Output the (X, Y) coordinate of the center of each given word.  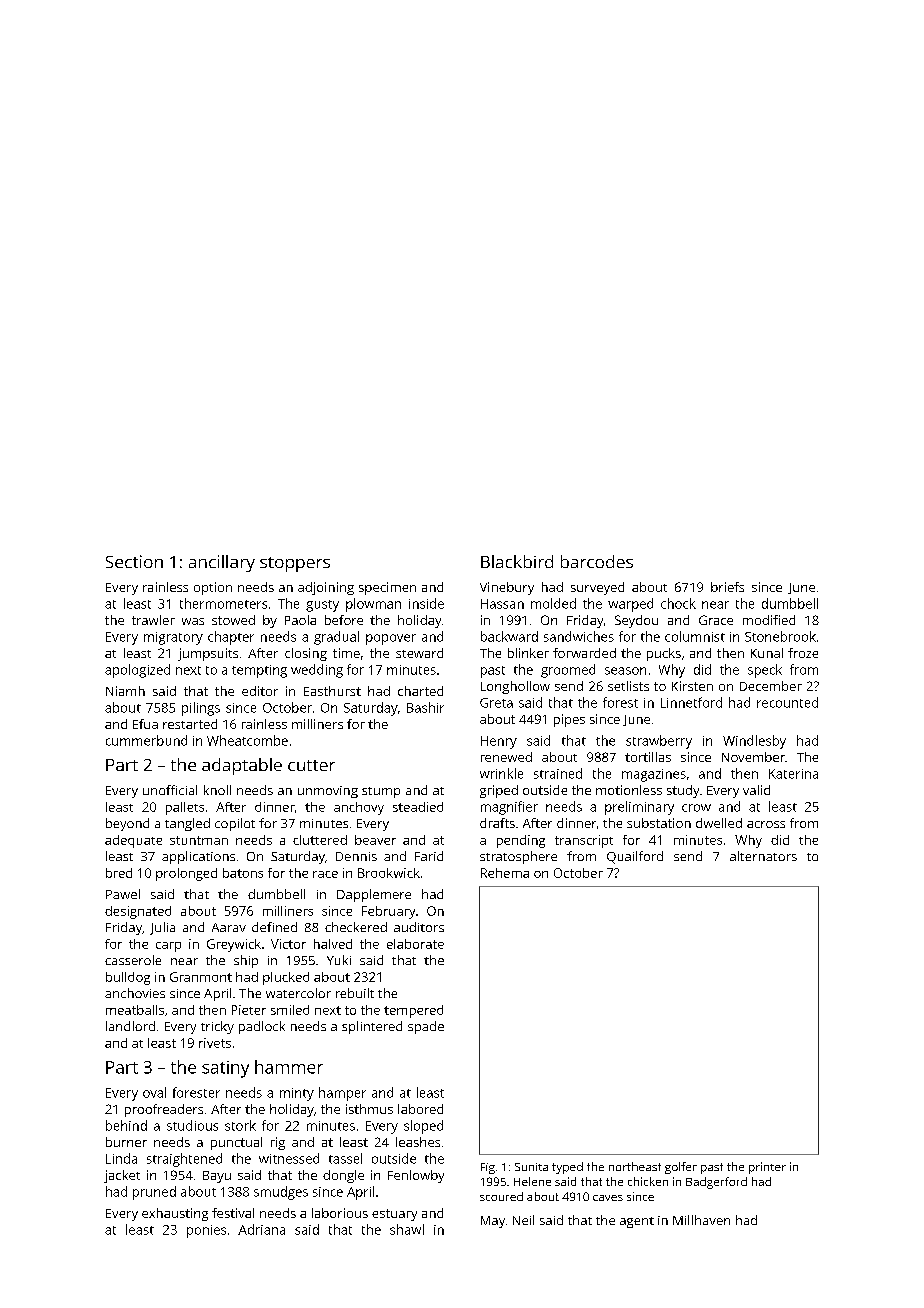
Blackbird (517, 561)
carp (168, 947)
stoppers (295, 564)
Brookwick (389, 873)
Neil (523, 1220)
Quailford (635, 857)
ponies (206, 1231)
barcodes (597, 561)
